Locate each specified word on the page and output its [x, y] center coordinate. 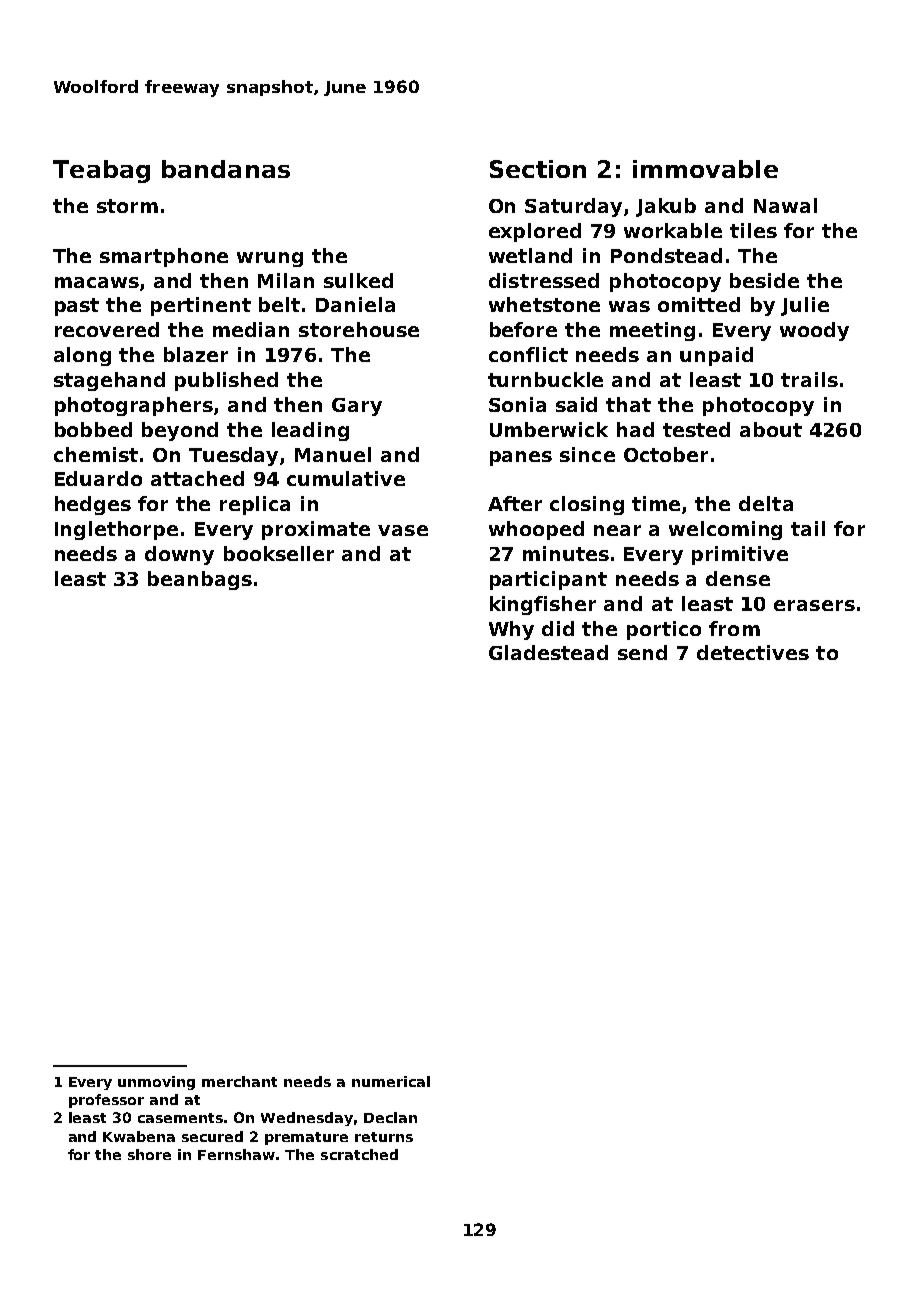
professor [106, 1101]
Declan [390, 1117]
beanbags [200, 580]
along [82, 356]
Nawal [785, 205]
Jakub [666, 207]
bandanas [226, 169]
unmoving [156, 1083]
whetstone [544, 304]
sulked [358, 280]
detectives [753, 652]
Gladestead [548, 652]
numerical [391, 1081]
